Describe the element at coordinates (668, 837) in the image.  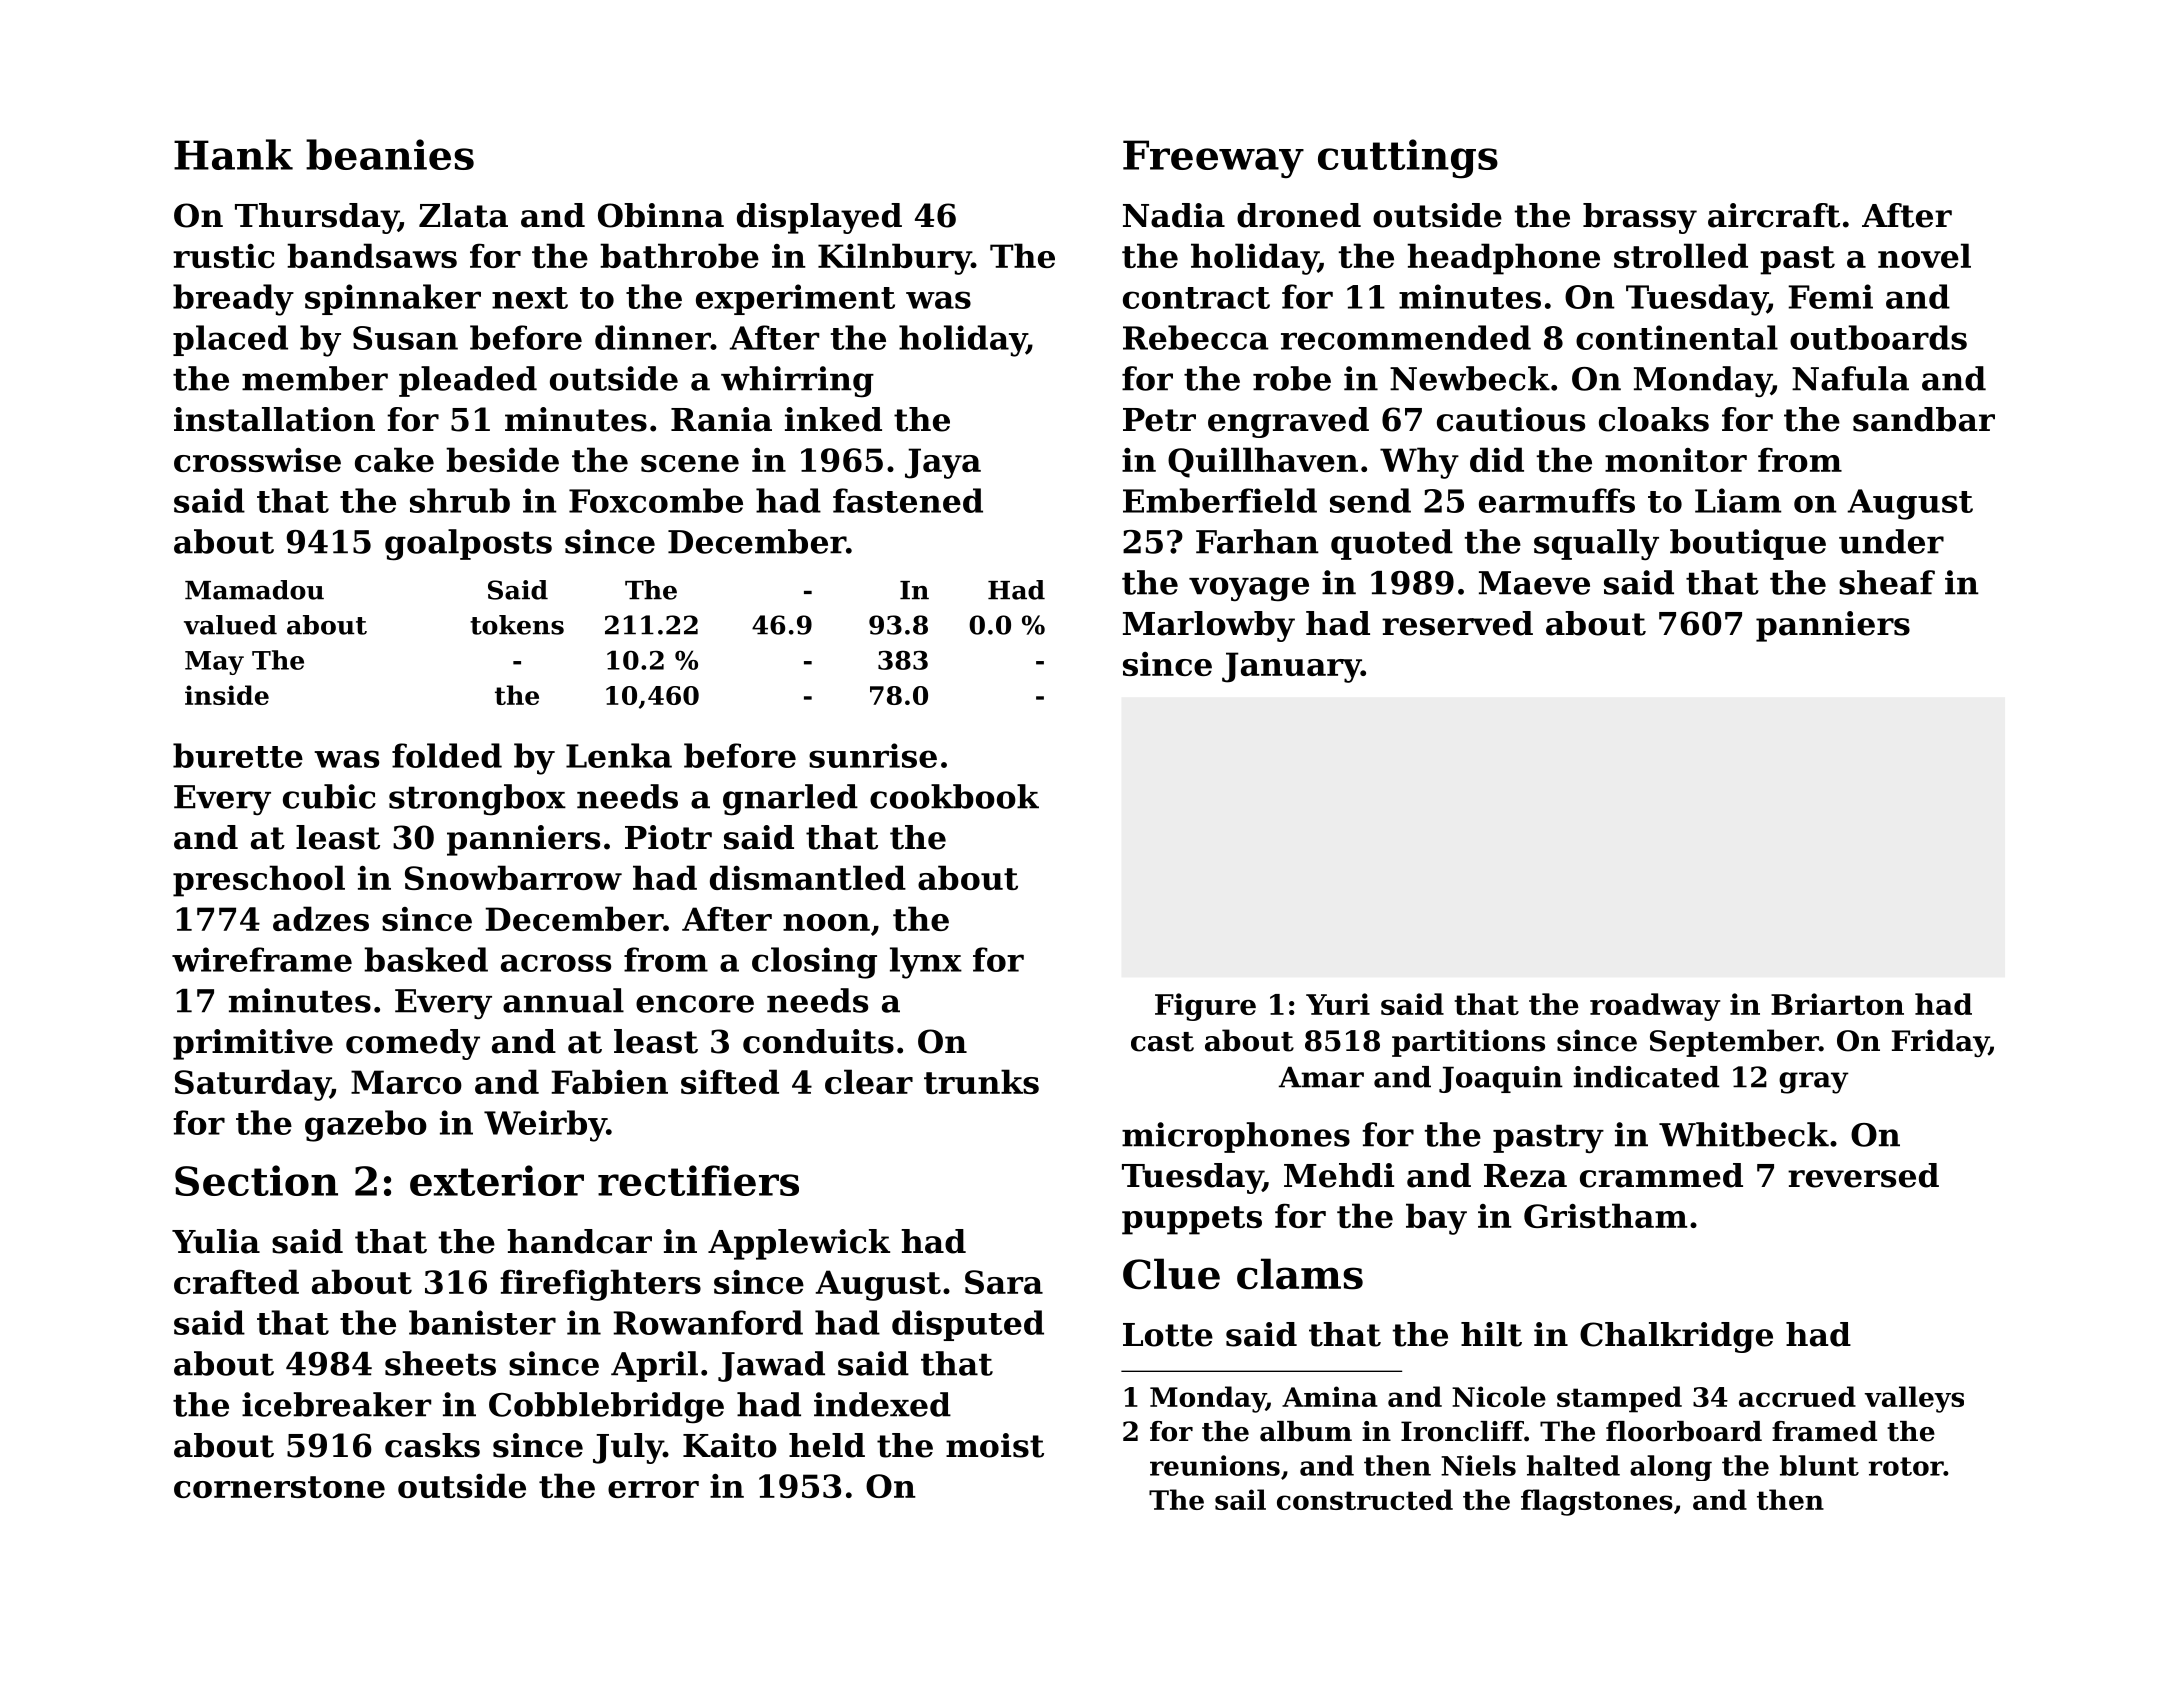
I see `Piotr` at that location.
